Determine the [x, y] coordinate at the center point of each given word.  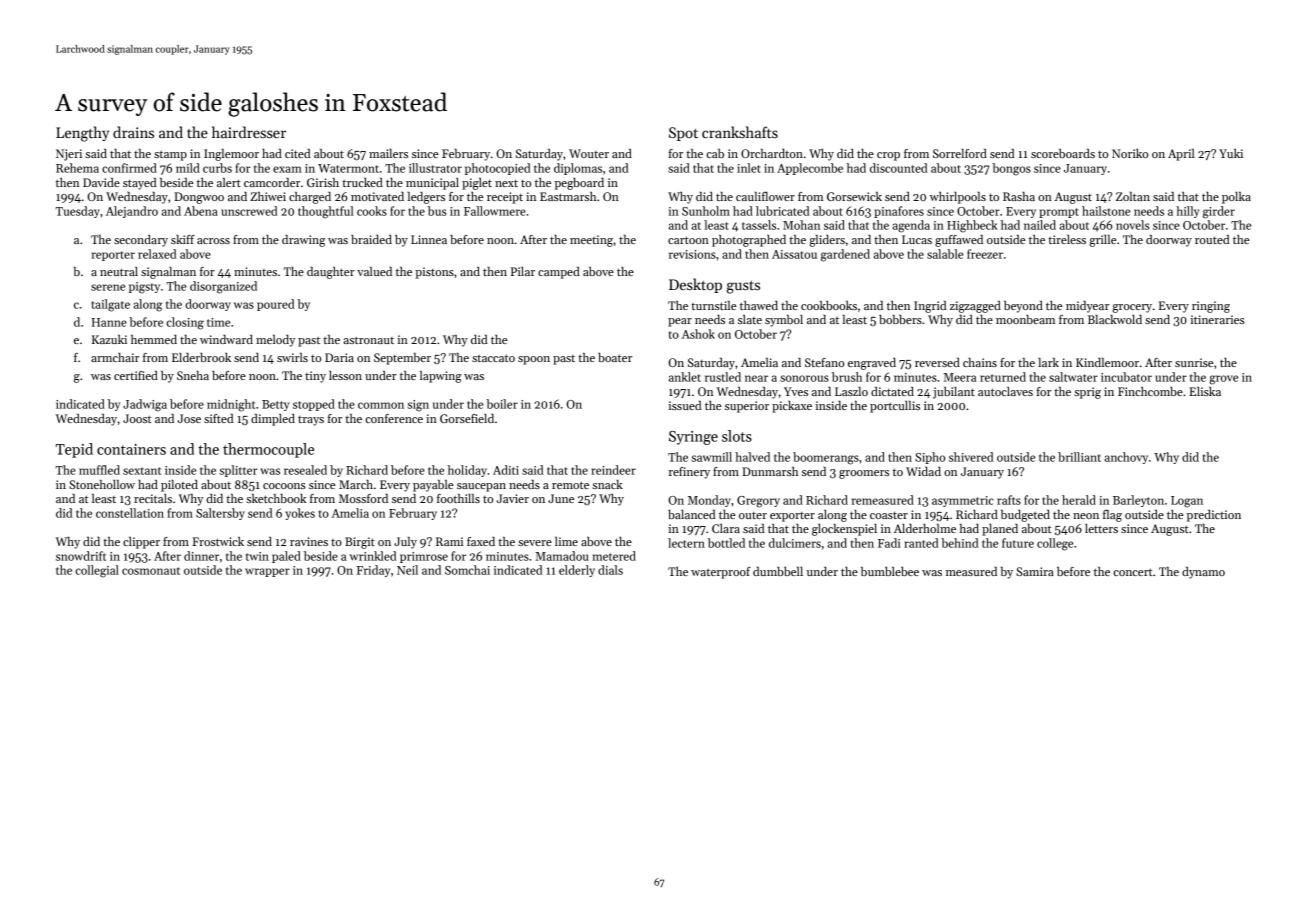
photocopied [497, 169]
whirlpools [958, 198]
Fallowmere [495, 211]
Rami [449, 541]
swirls [292, 357]
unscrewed [249, 211]
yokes [300, 514]
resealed [305, 470]
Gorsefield [467, 418]
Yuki [1231, 153]
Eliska [1205, 391]
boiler [502, 404]
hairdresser [249, 132]
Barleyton [1138, 501]
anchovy [1126, 458]
